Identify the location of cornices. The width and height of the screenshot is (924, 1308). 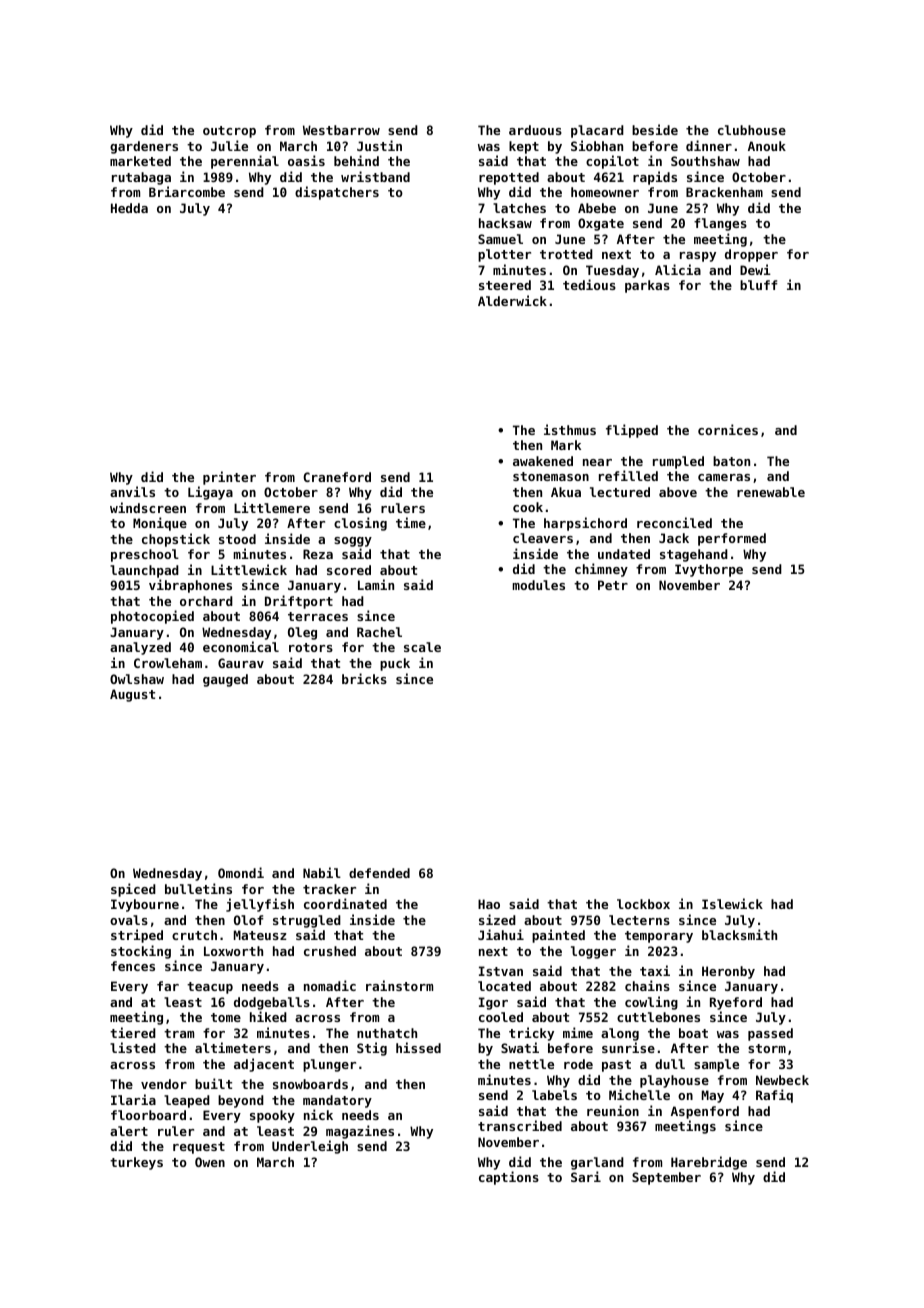
(728, 429).
